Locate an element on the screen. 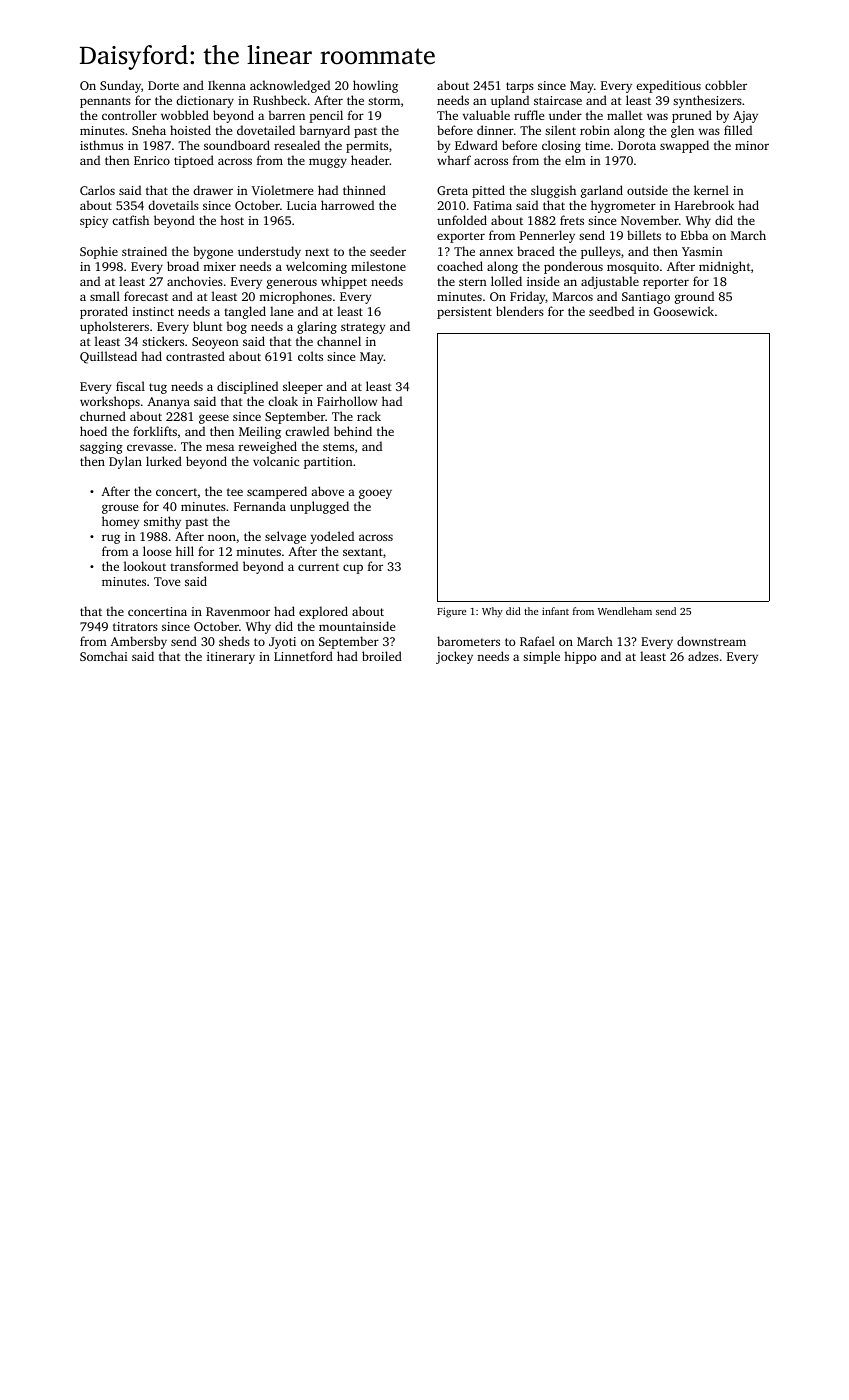 The image size is (849, 1400). November is located at coordinates (650, 220).
